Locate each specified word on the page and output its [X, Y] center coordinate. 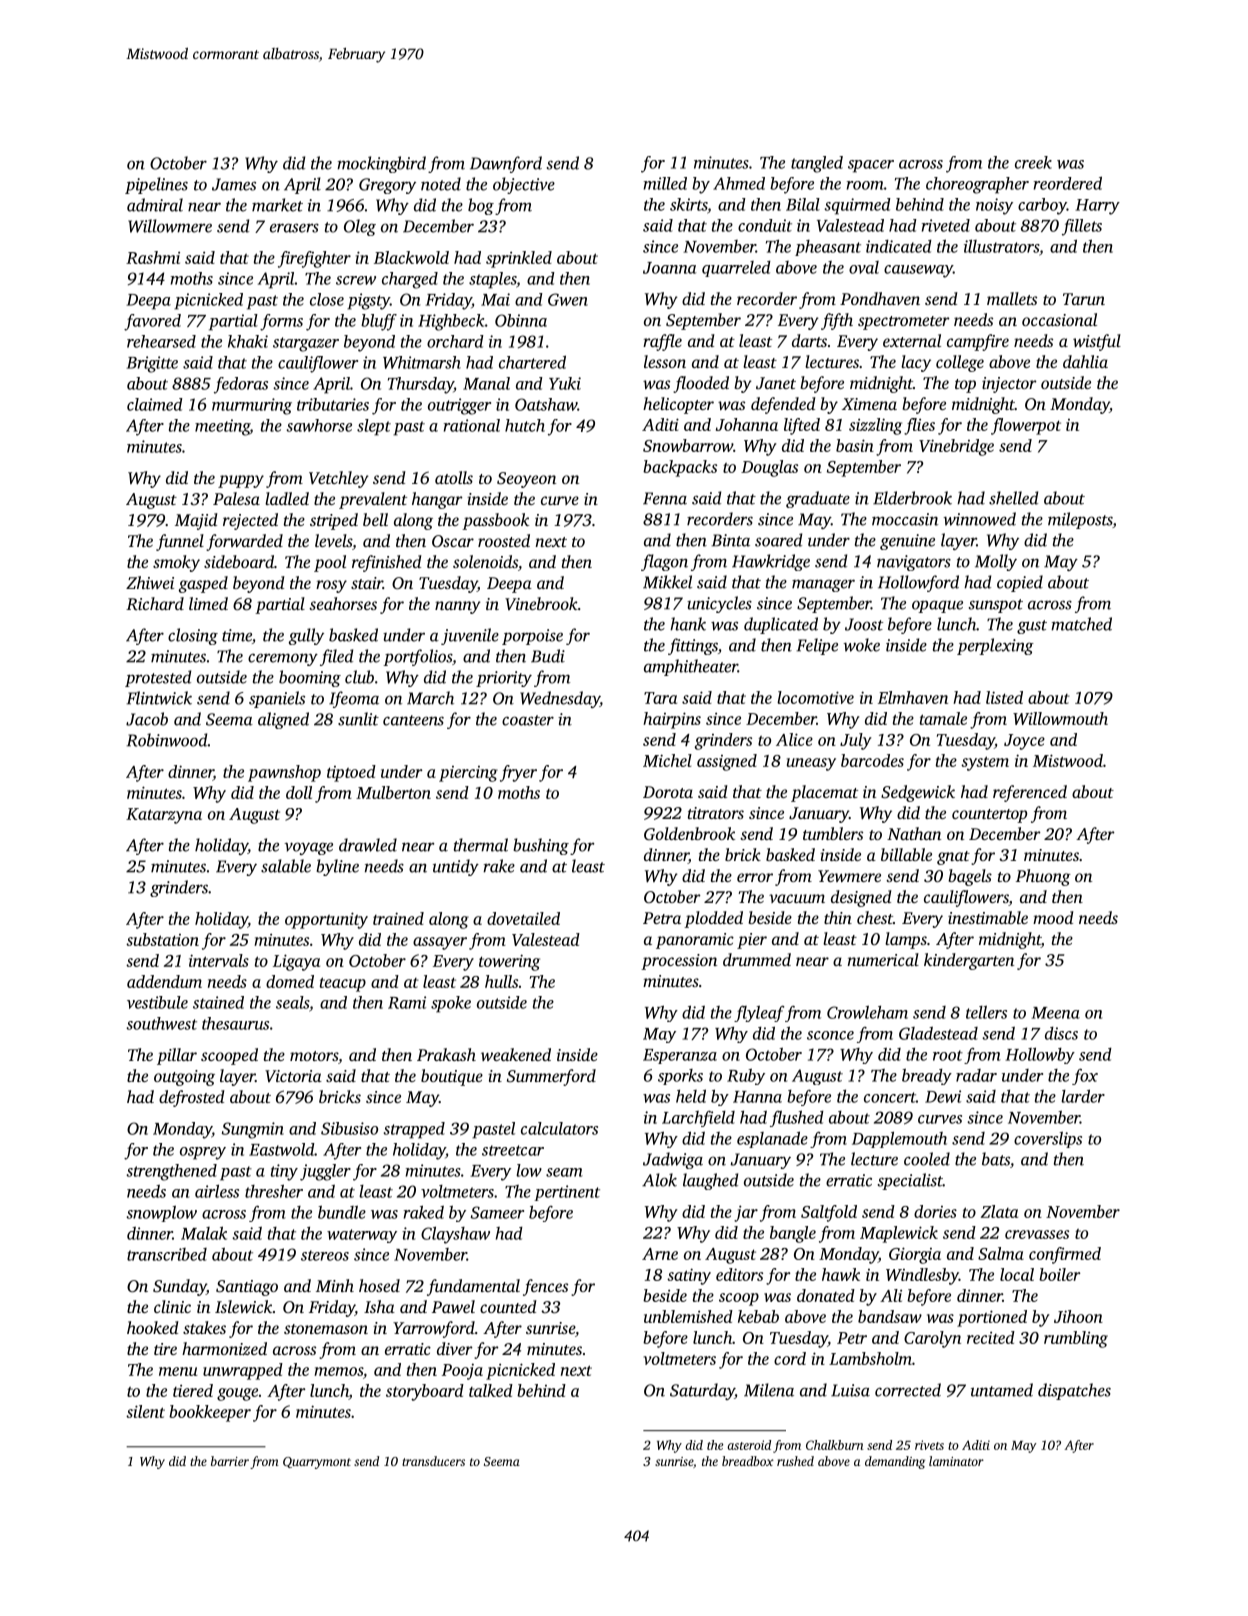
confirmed [1065, 1255]
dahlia [1085, 361]
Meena [1055, 1013]
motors [314, 1056]
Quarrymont [317, 1463]
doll [299, 792]
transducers [433, 1461]
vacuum [797, 898]
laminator [956, 1461]
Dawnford [506, 164]
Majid [196, 521]
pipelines [156, 185]
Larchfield [698, 1119]
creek [1033, 162]
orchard [455, 341]
